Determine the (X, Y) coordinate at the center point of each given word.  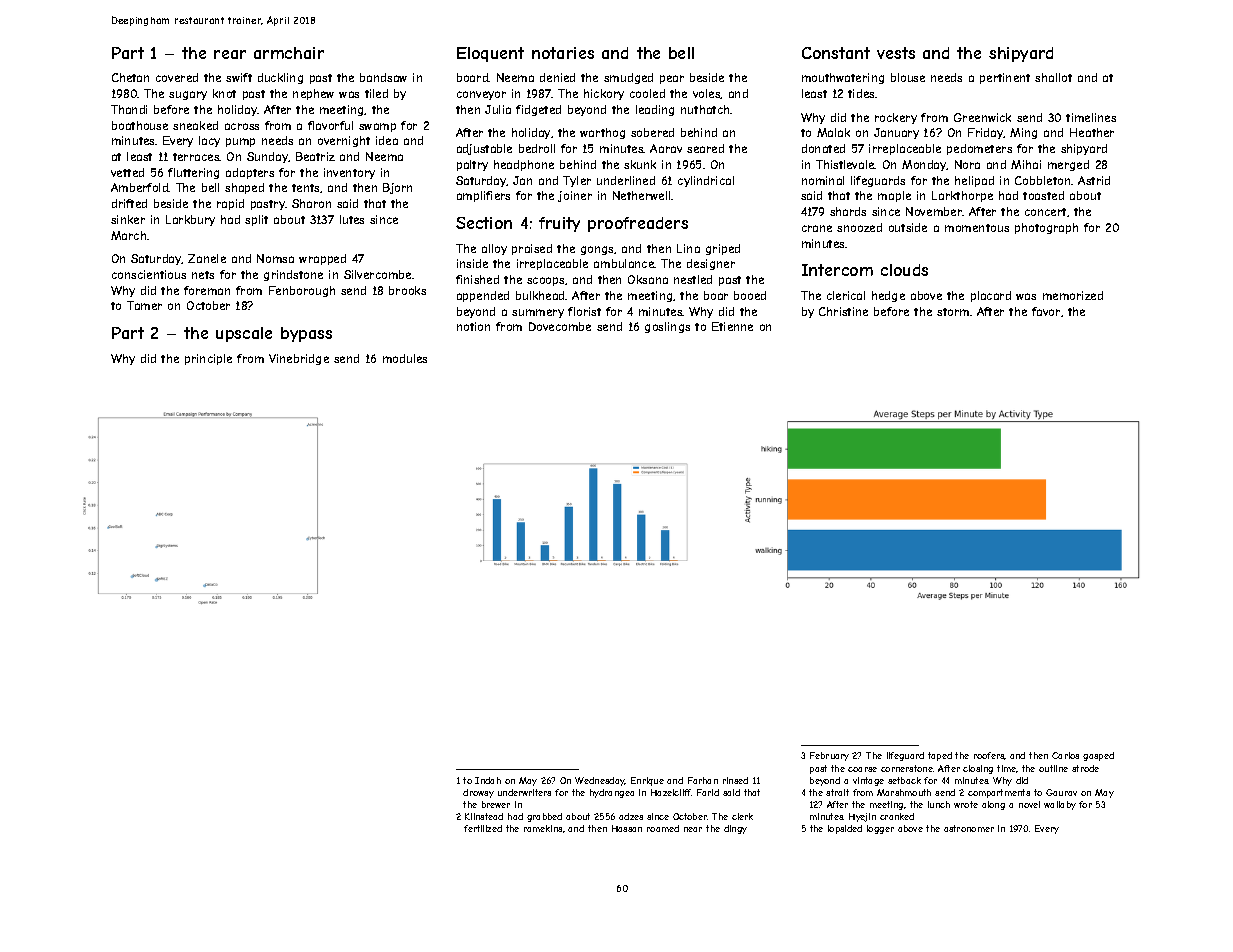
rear (230, 54)
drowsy (478, 793)
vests (896, 53)
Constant (836, 53)
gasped (1098, 756)
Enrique (647, 781)
